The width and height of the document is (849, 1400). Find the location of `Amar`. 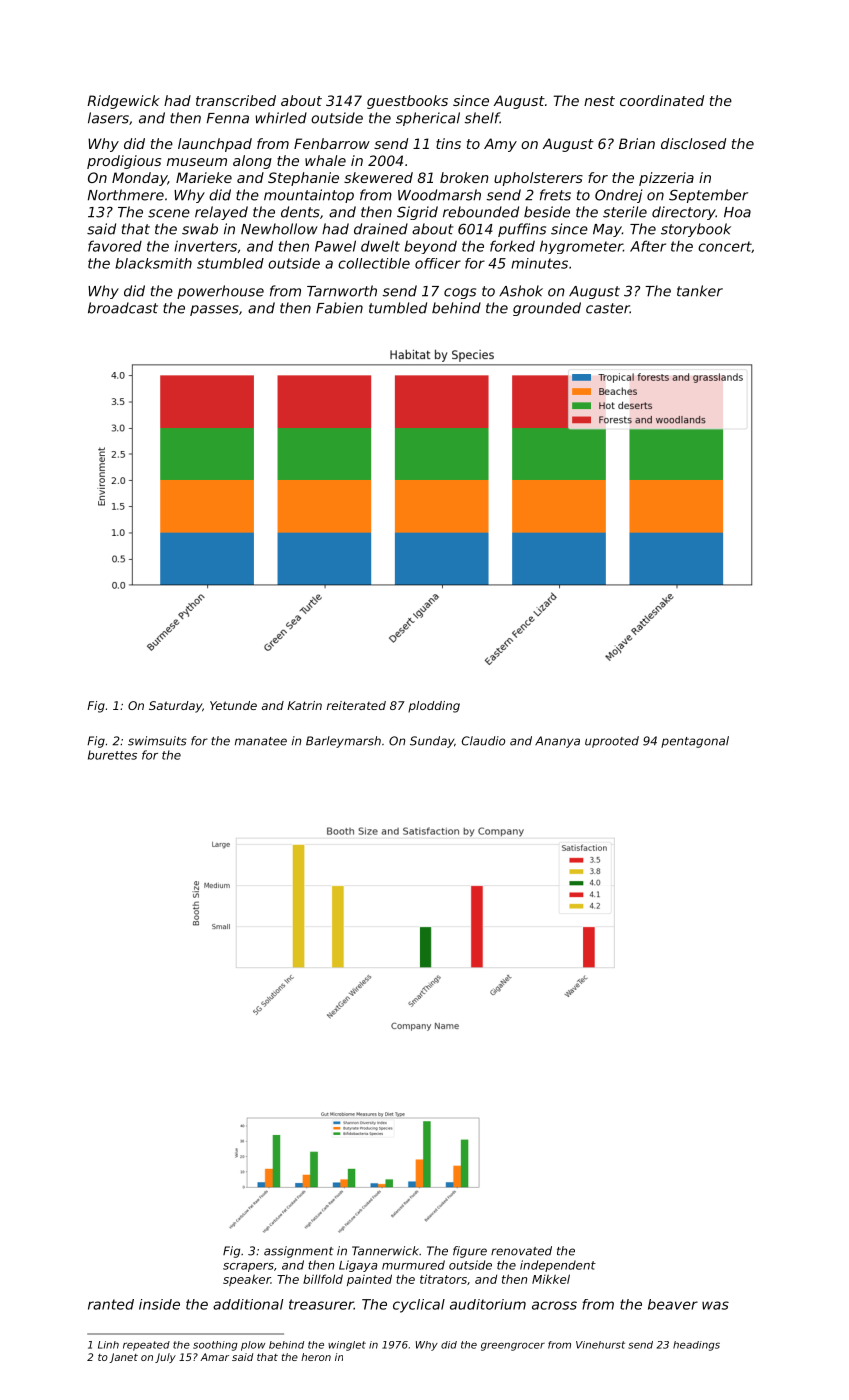

Amar is located at coordinates (214, 1357).
